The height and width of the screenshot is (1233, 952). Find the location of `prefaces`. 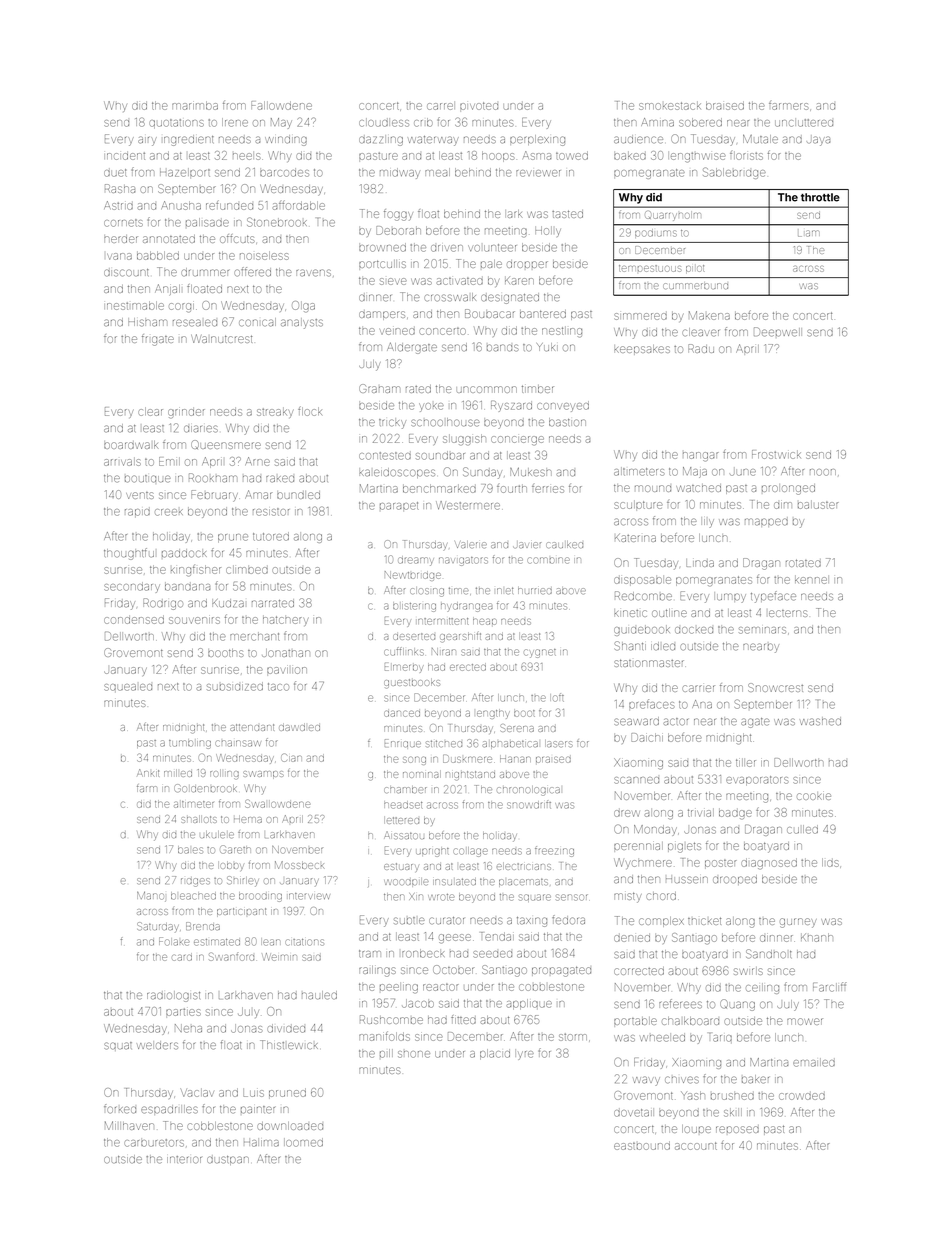

prefaces is located at coordinates (651, 704).
